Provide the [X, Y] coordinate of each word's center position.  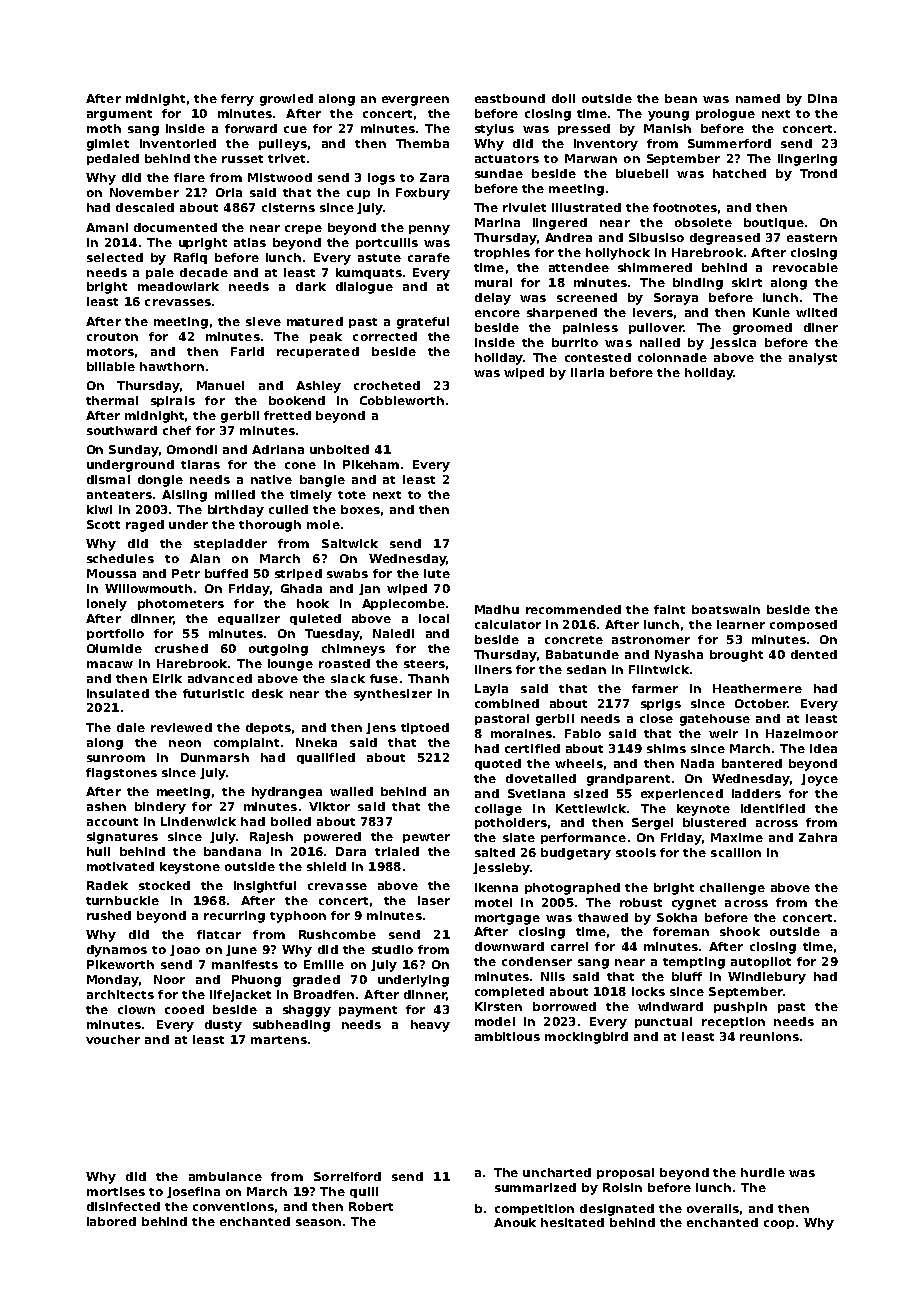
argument [119, 115]
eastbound [510, 98]
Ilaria [587, 372]
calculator [508, 624]
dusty [223, 1026]
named [758, 98]
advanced [220, 678]
